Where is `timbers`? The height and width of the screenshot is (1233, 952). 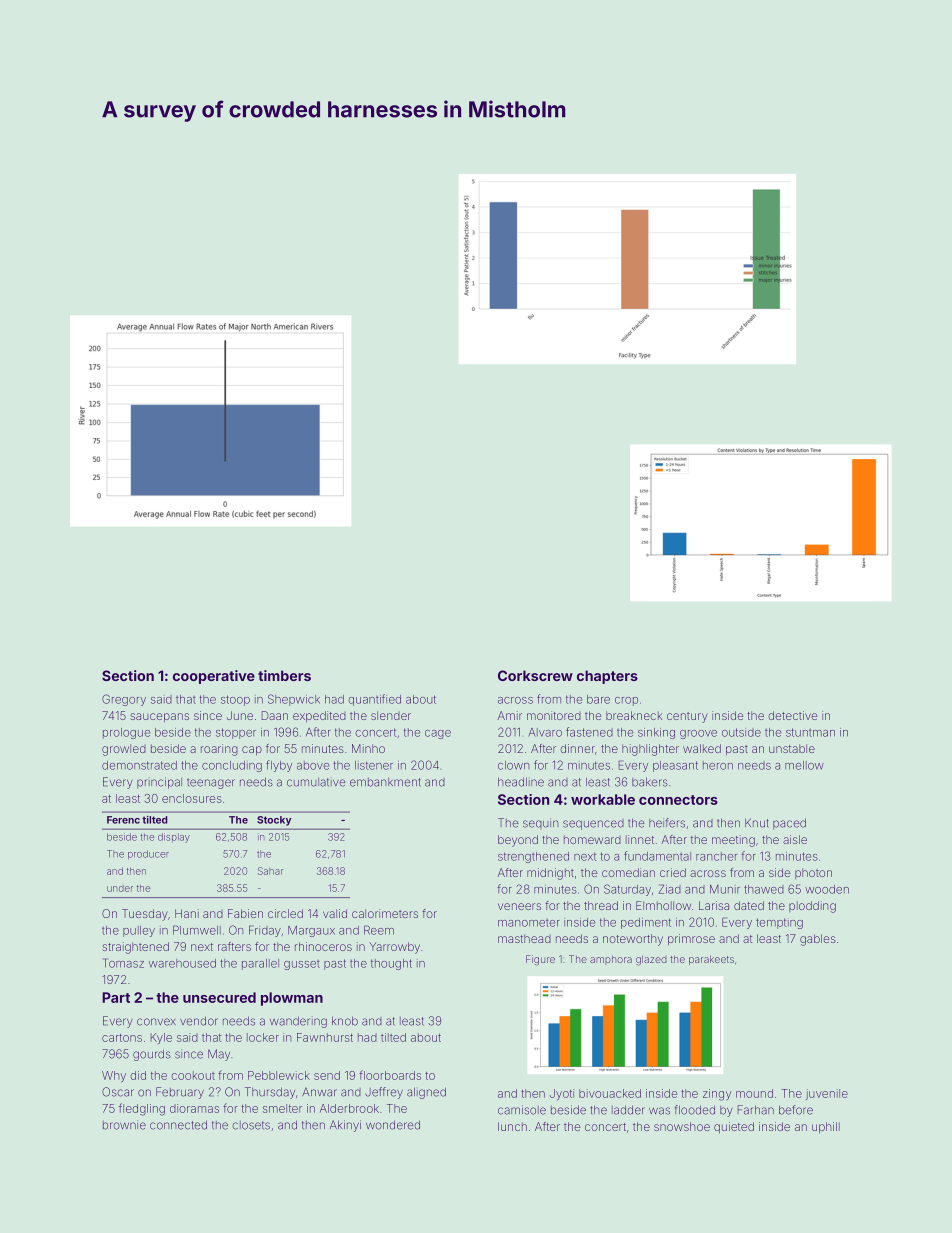
timbers is located at coordinates (284, 675).
